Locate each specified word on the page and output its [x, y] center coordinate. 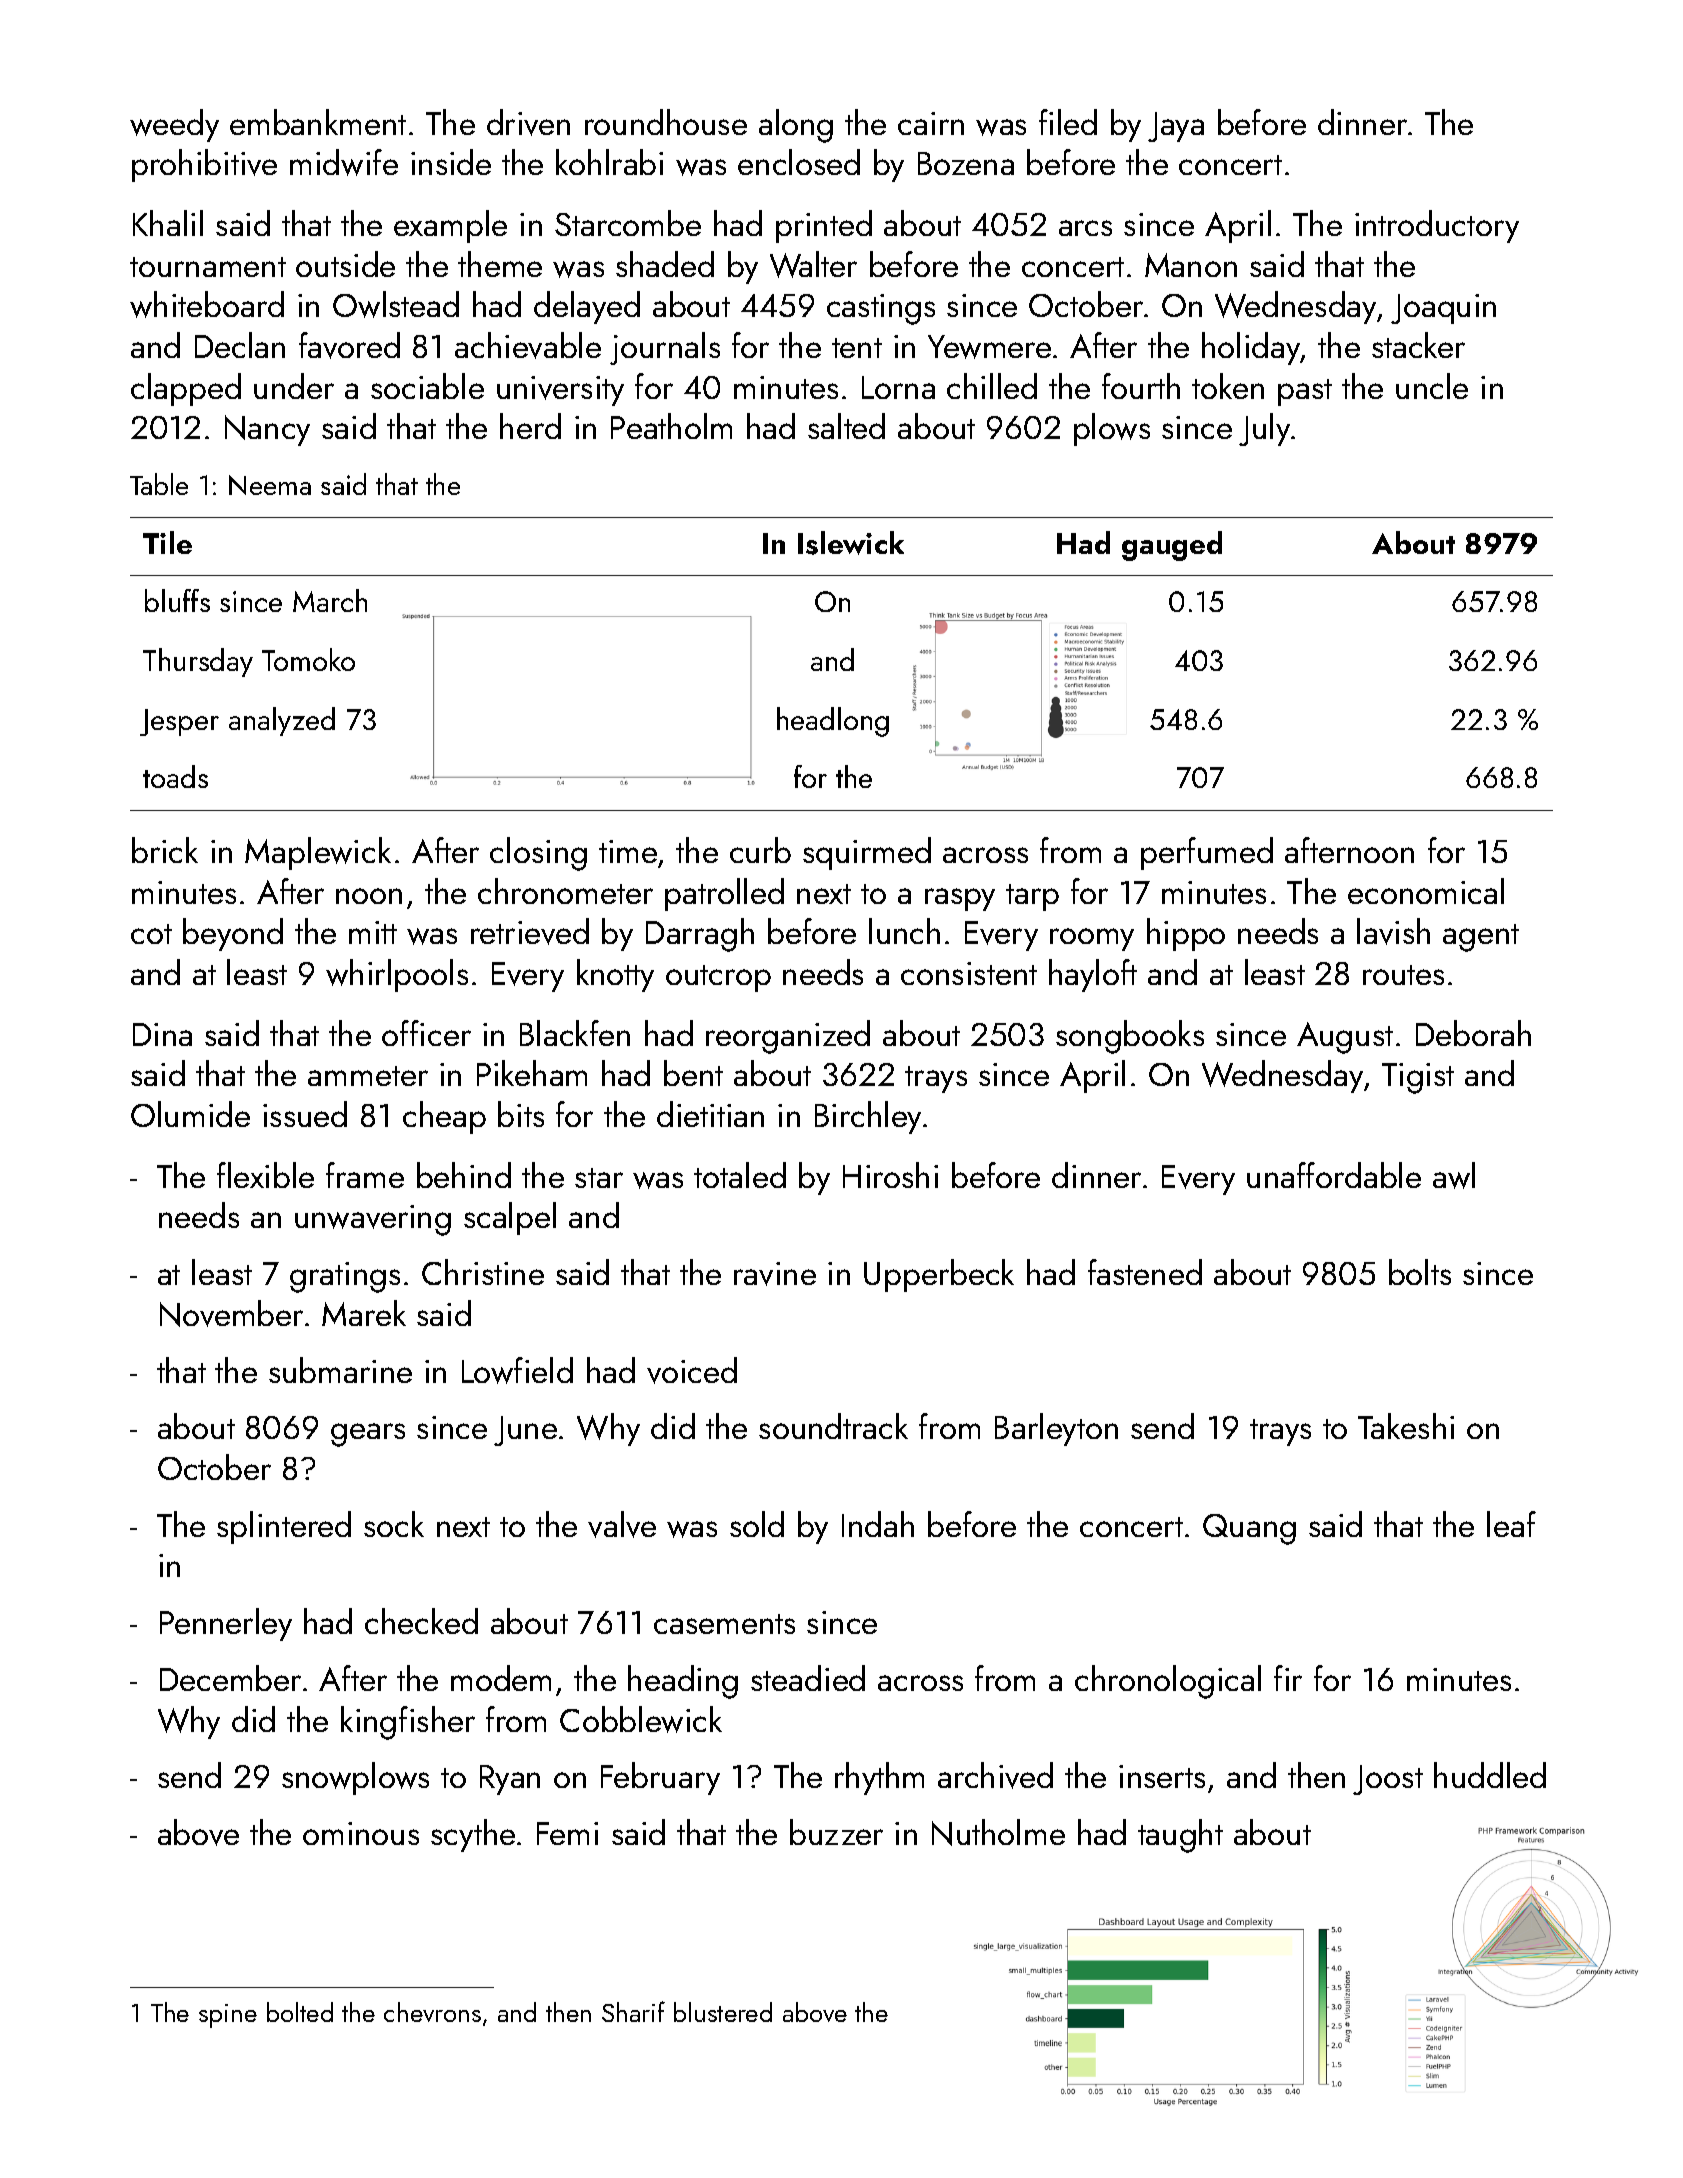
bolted [300, 2012]
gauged [1172, 546]
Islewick [851, 543]
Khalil [168, 223]
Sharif [633, 2011]
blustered [723, 2012]
